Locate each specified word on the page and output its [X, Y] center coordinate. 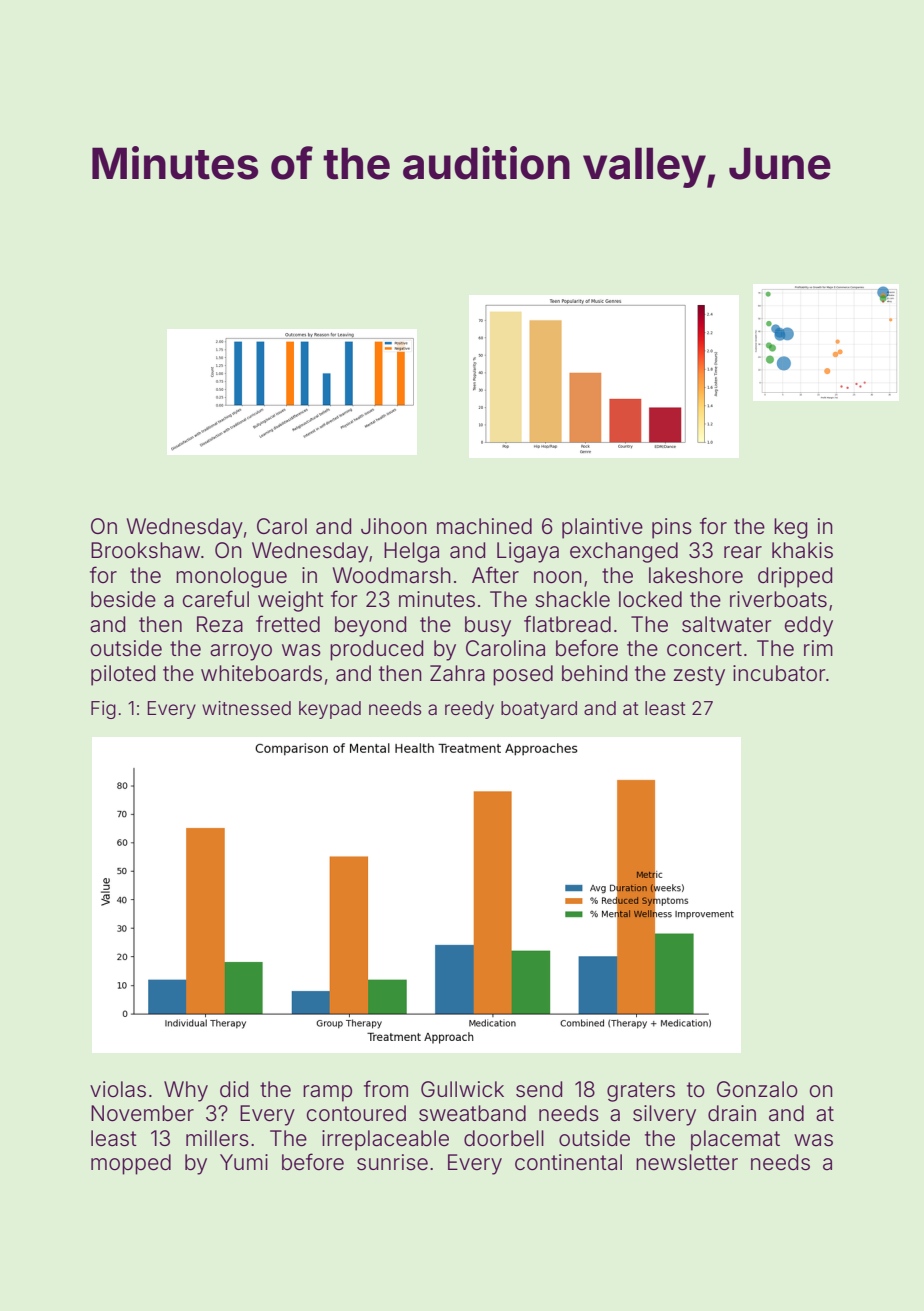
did [234, 1089]
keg [790, 528]
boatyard [539, 710]
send [539, 1089]
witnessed [246, 708]
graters [641, 1092]
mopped [131, 1164]
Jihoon [394, 526]
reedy [469, 710]
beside [123, 599]
